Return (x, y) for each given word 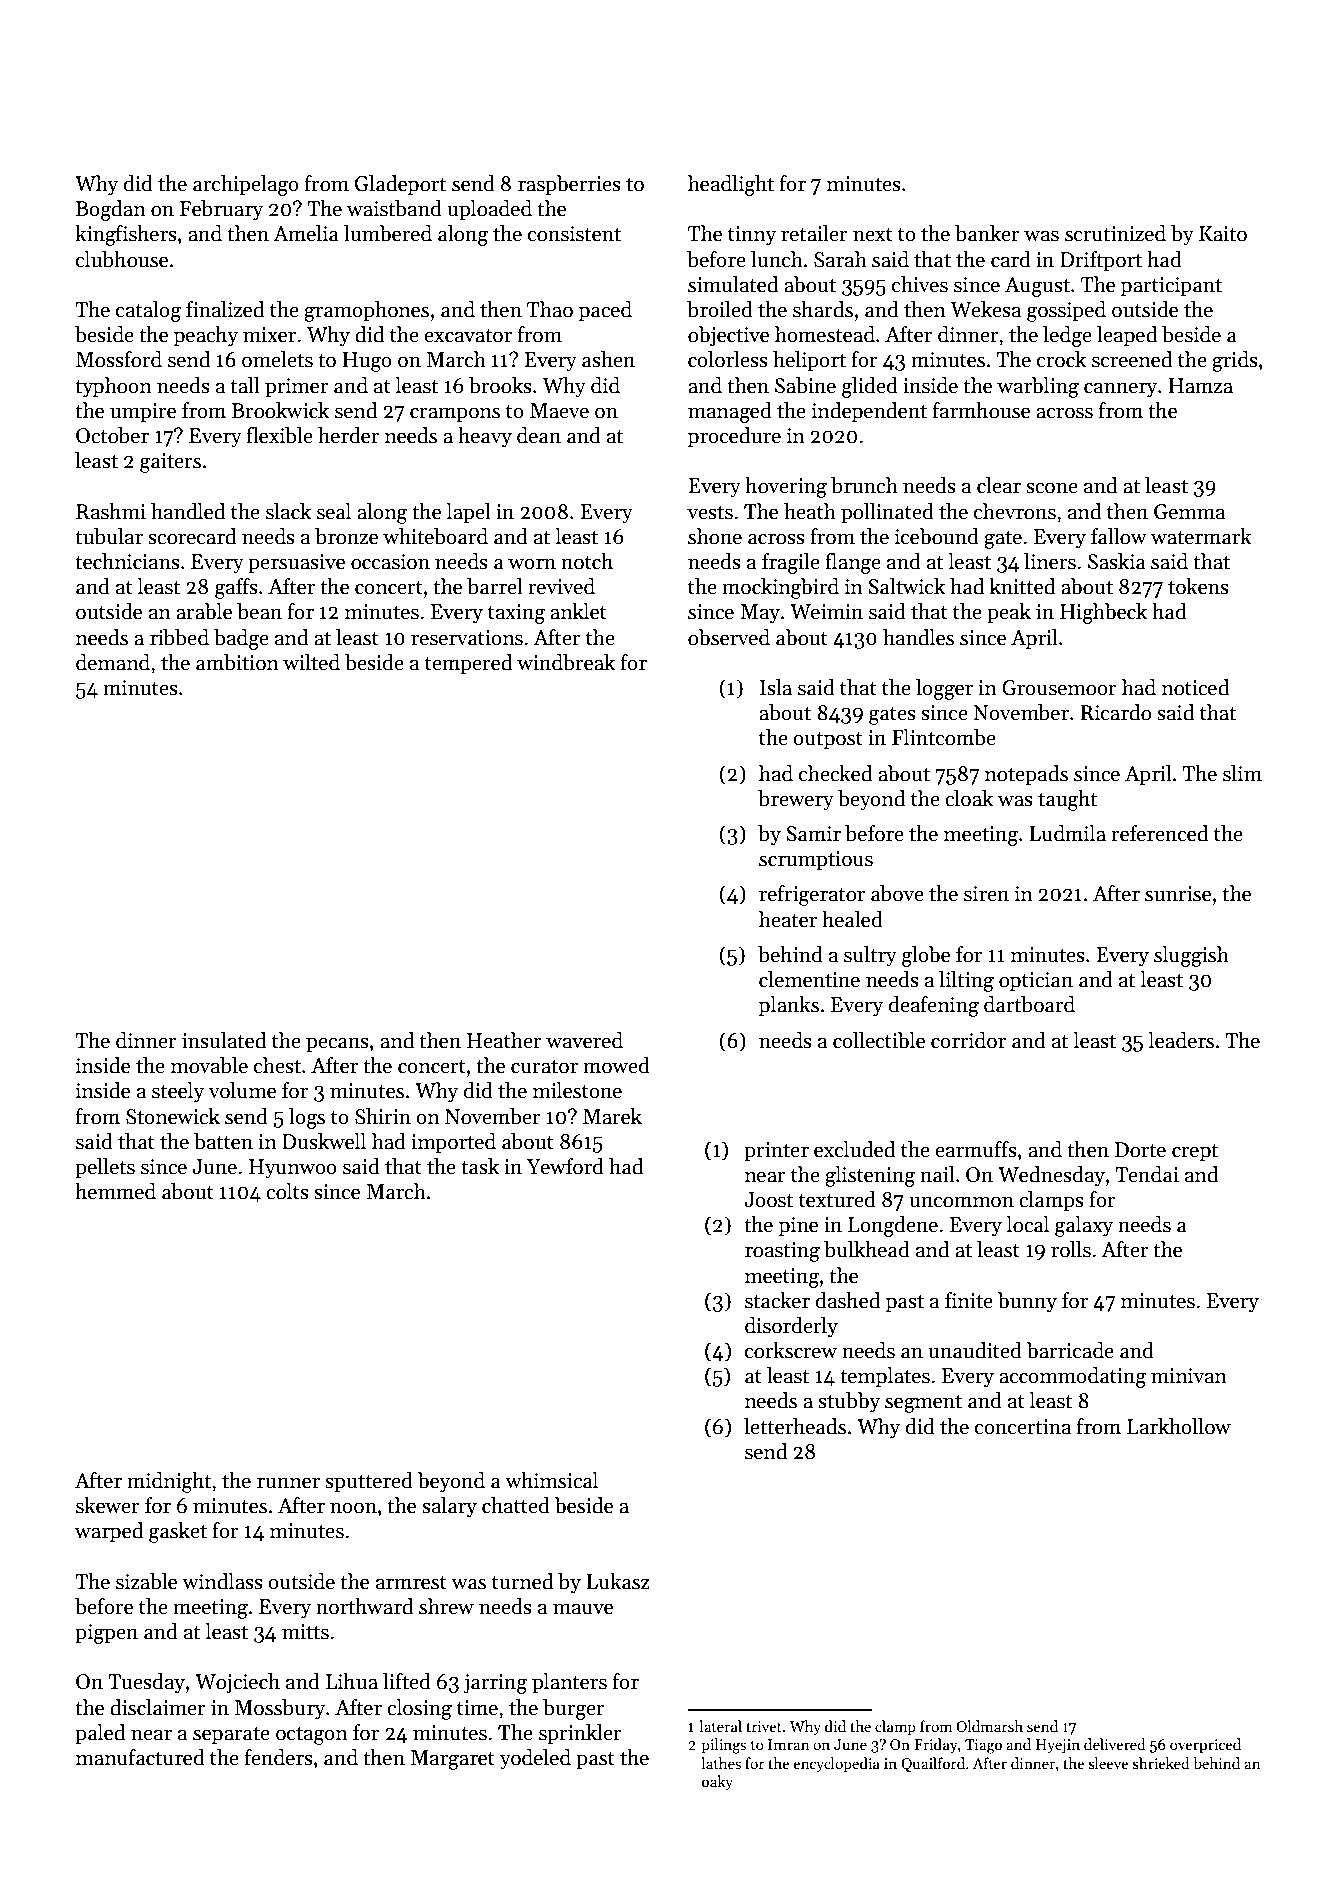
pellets (105, 1168)
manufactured (140, 1757)
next (873, 235)
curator (544, 1067)
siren (986, 894)
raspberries (569, 185)
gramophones (366, 311)
